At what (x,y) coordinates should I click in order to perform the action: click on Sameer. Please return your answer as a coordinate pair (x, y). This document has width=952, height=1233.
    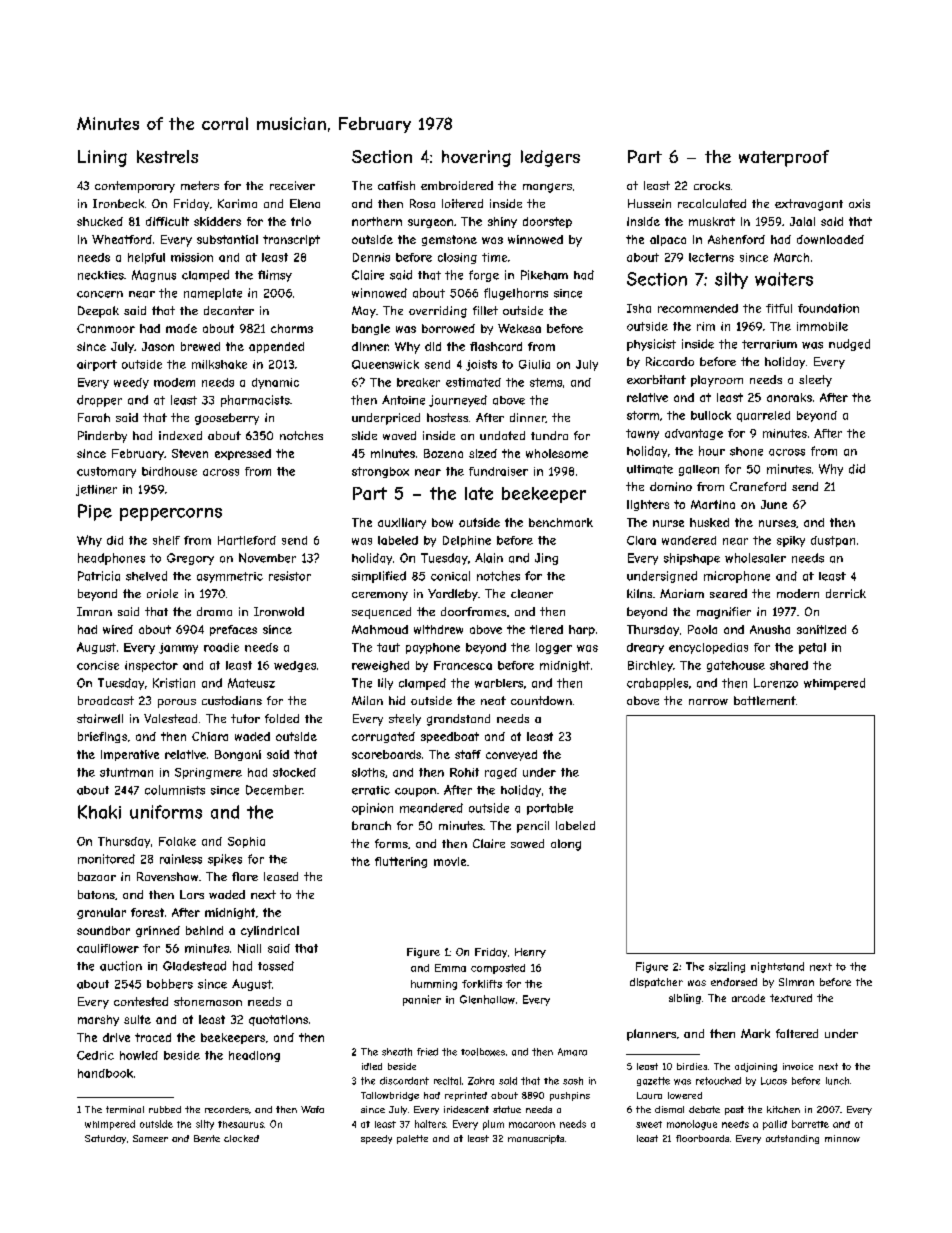
    Looking at the image, I should click on (150, 1138).
